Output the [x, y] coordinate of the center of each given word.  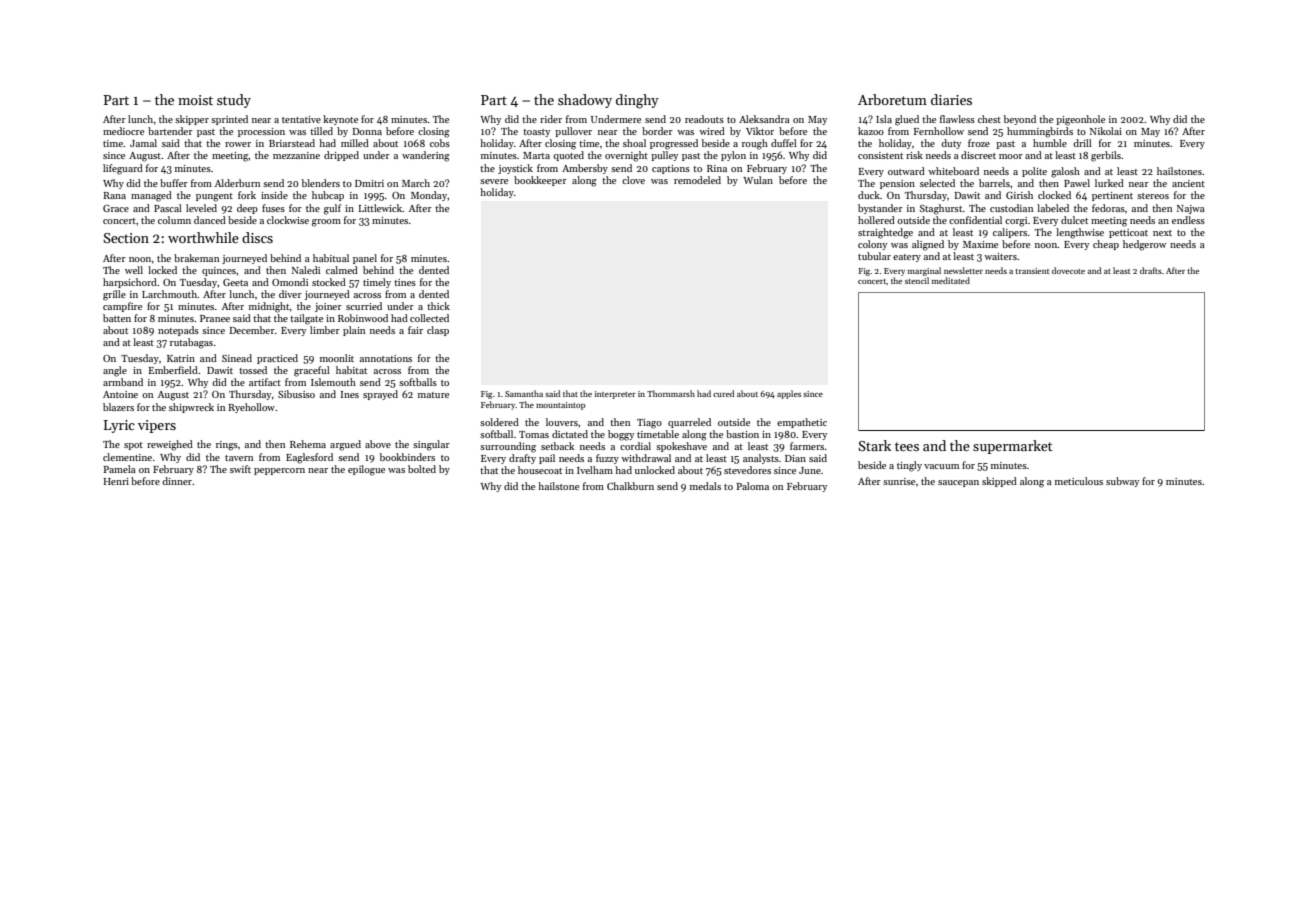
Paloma [752, 486]
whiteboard [953, 171]
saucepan [958, 483]
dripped [341, 156]
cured [723, 393]
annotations [386, 358]
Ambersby [585, 169]
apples [789, 394]
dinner [177, 481]
